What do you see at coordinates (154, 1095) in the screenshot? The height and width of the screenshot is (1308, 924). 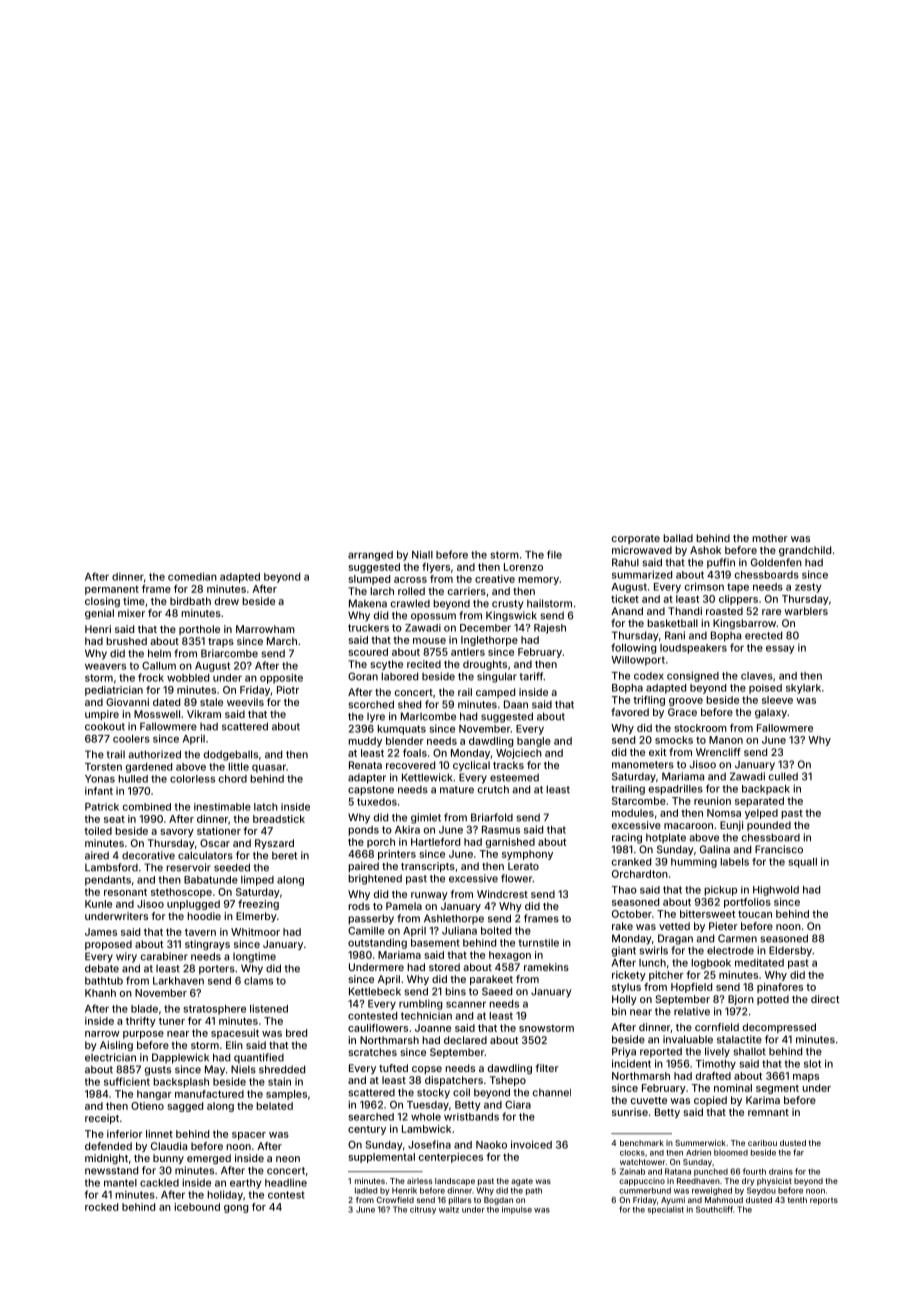 I see `hangar` at bounding box center [154, 1095].
